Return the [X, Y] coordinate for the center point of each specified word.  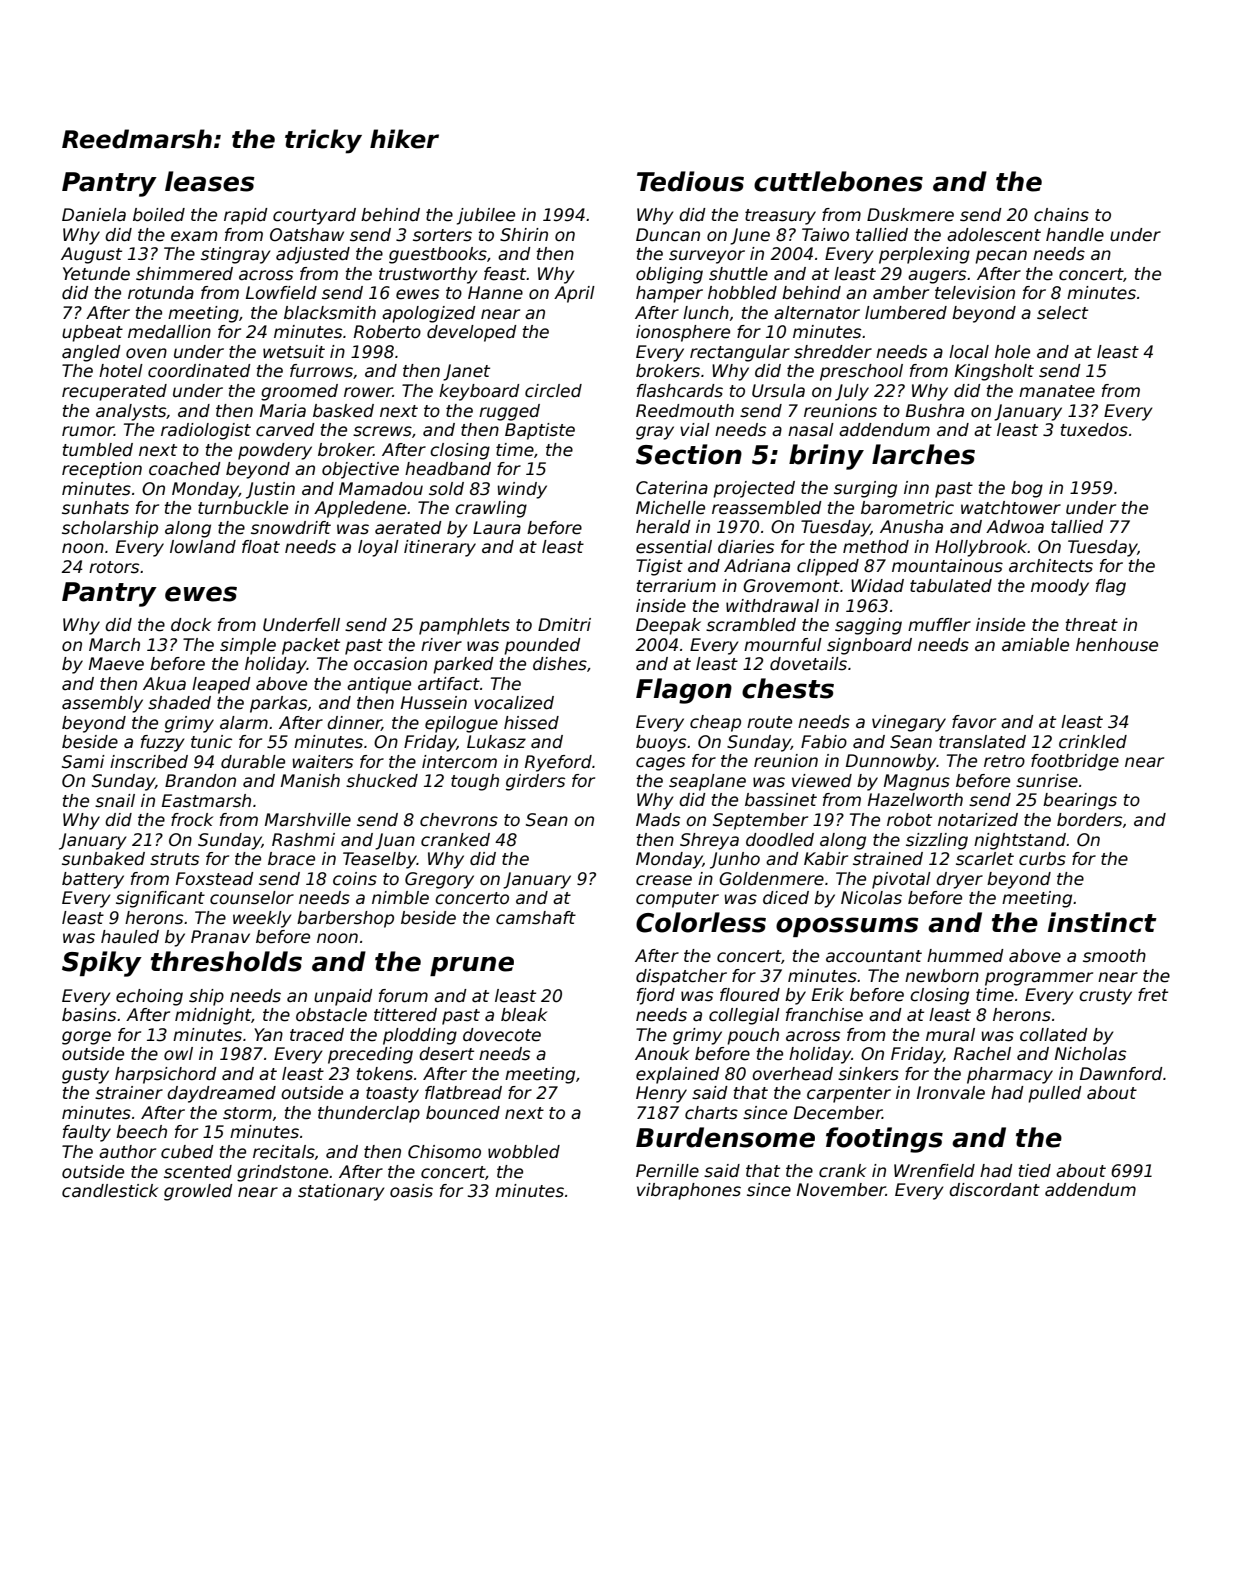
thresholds [226, 961]
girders [535, 782]
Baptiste [540, 431]
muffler [939, 625]
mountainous [947, 566]
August [91, 255]
